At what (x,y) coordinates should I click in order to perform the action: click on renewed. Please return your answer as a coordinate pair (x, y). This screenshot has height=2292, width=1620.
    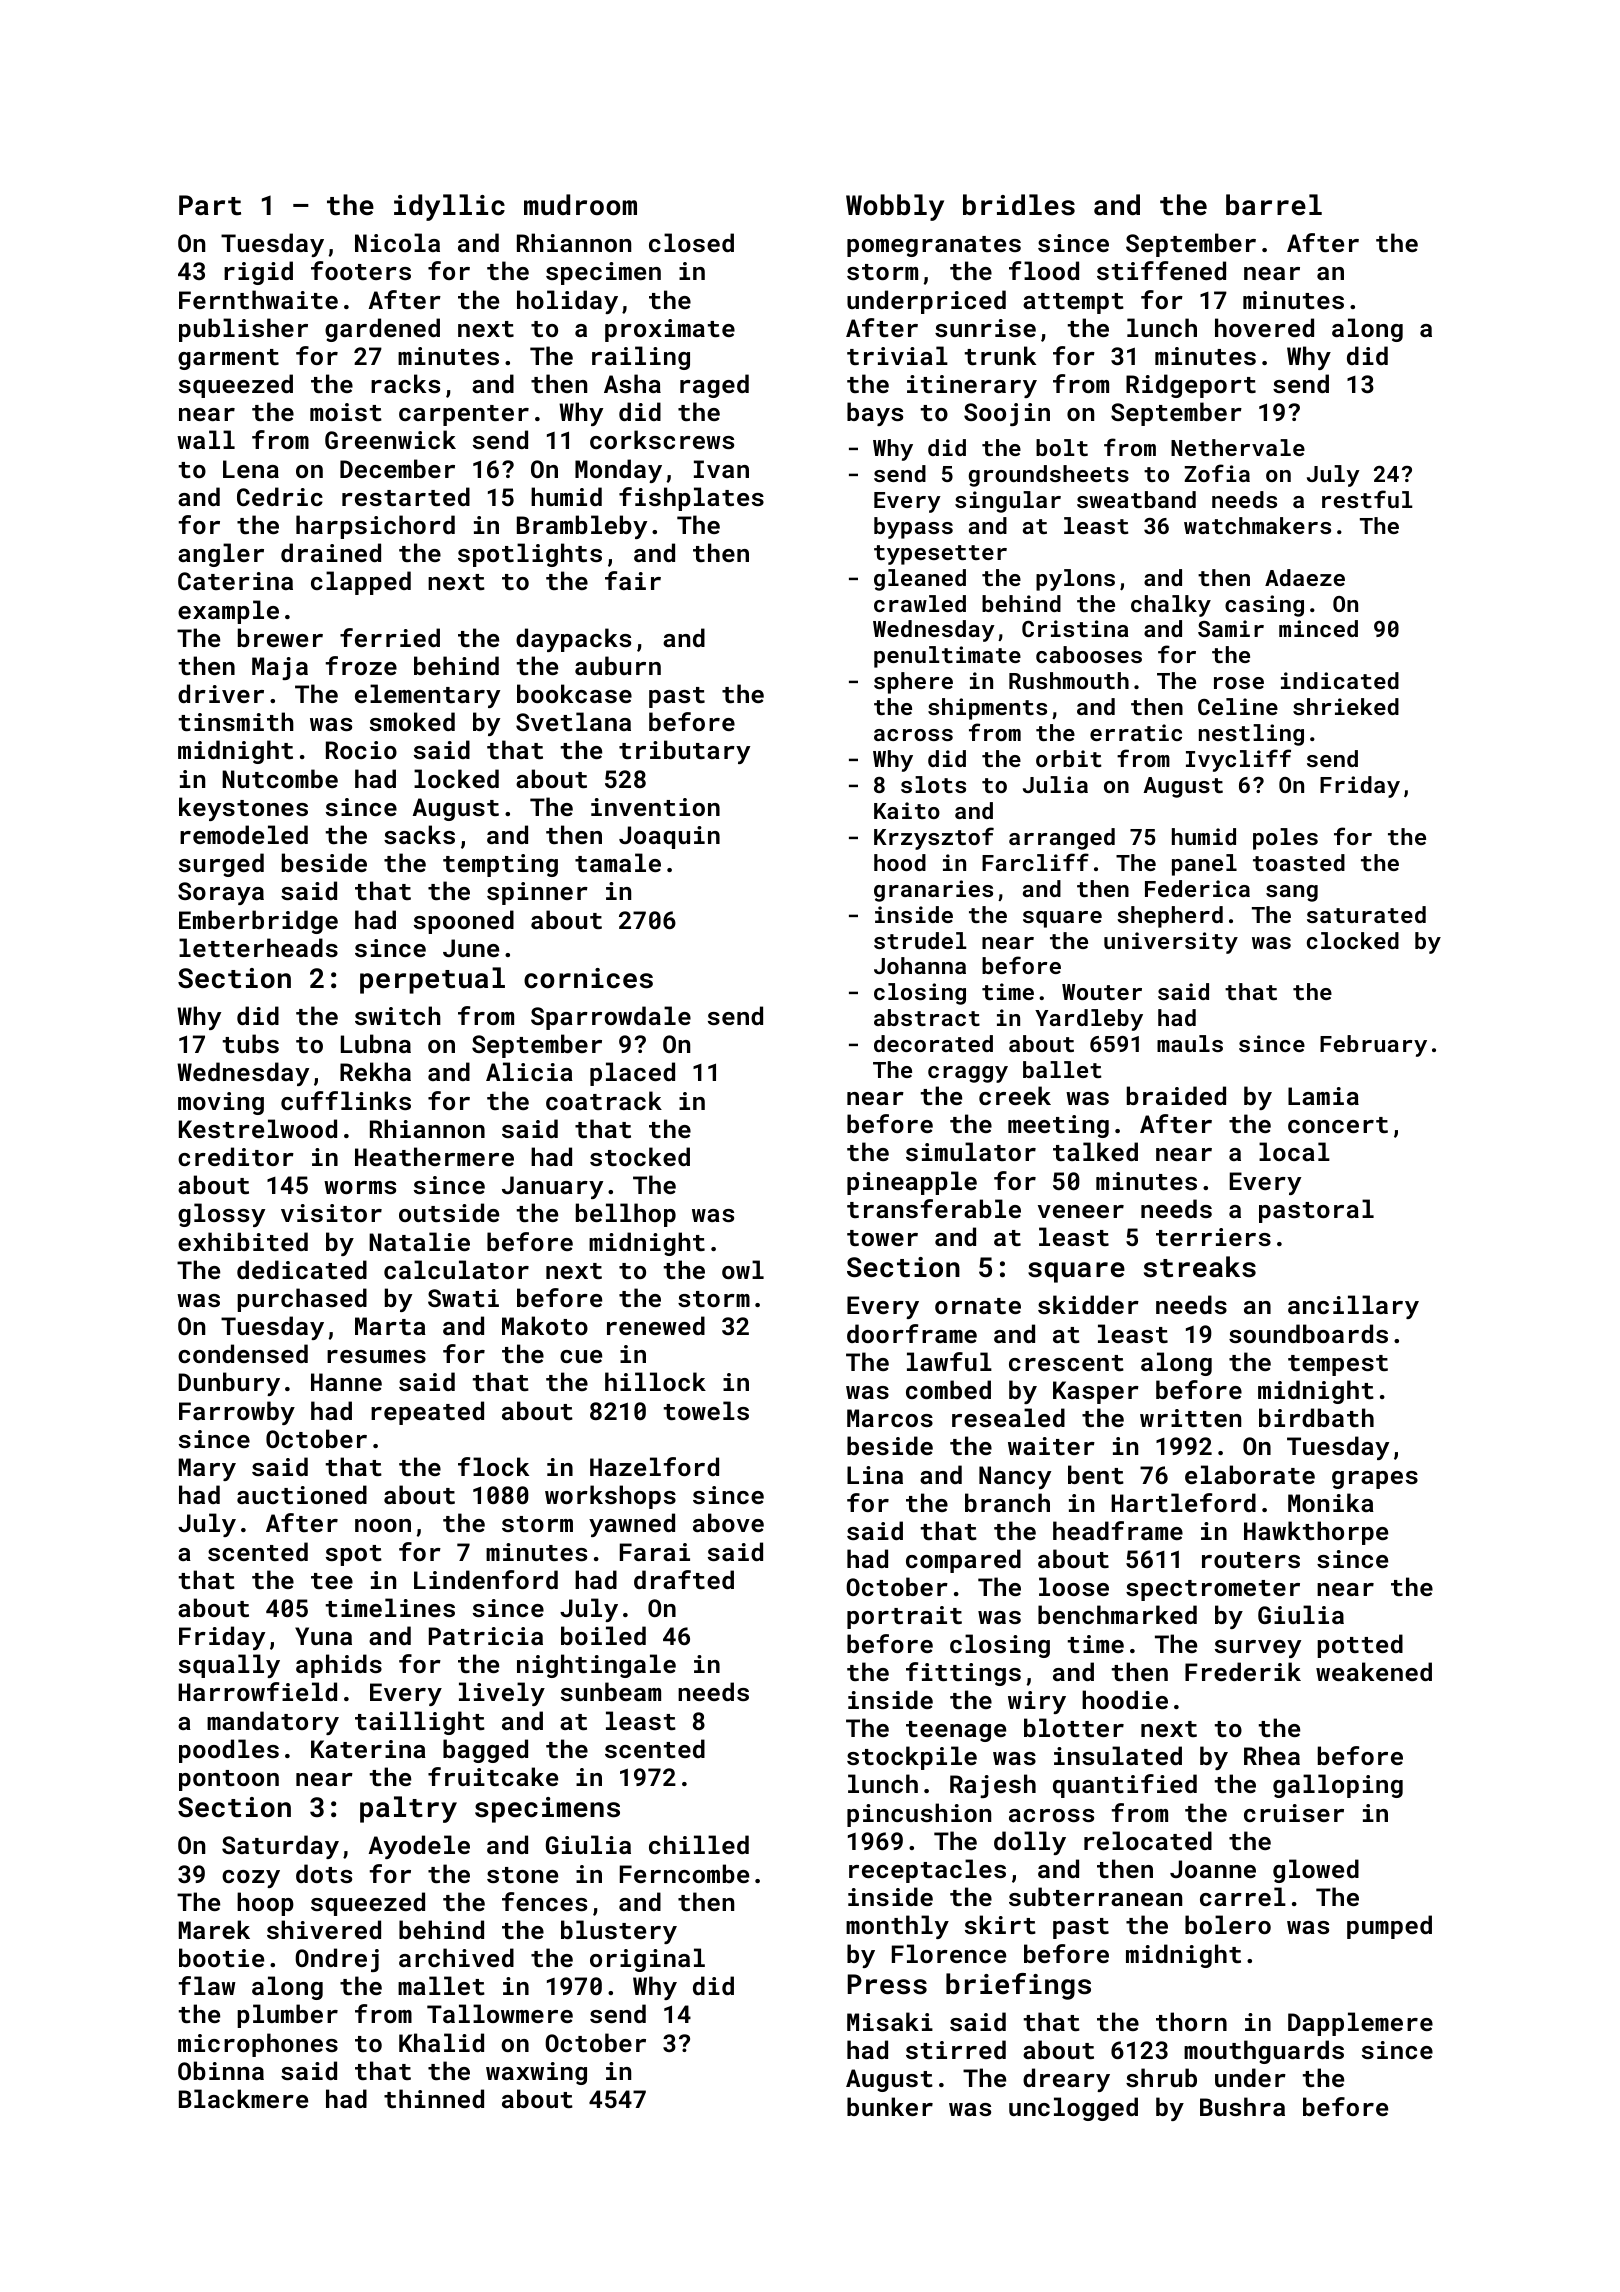
    Looking at the image, I should click on (656, 1325).
